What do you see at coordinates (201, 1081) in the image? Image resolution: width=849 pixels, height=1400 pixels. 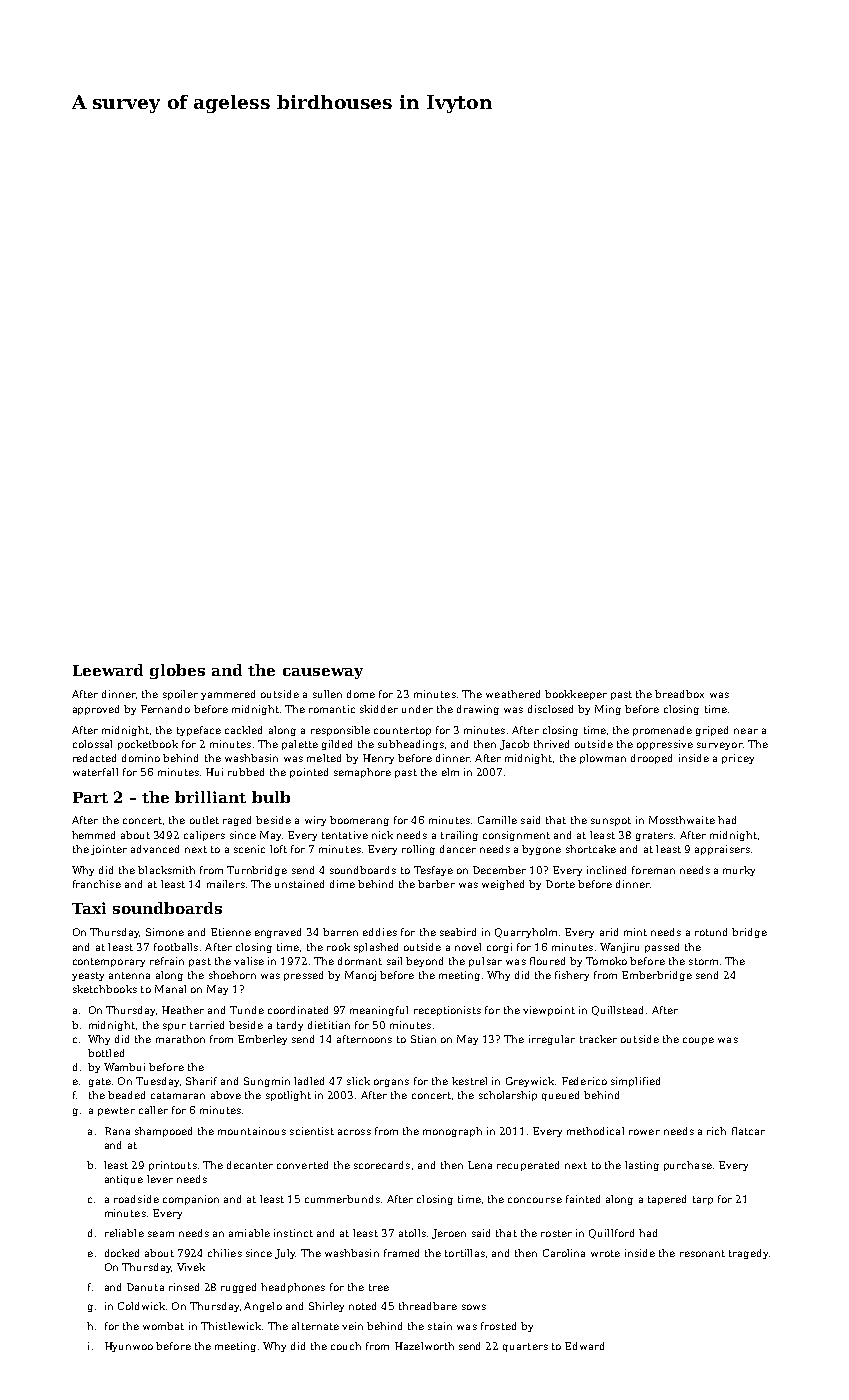 I see `Sharif` at bounding box center [201, 1081].
